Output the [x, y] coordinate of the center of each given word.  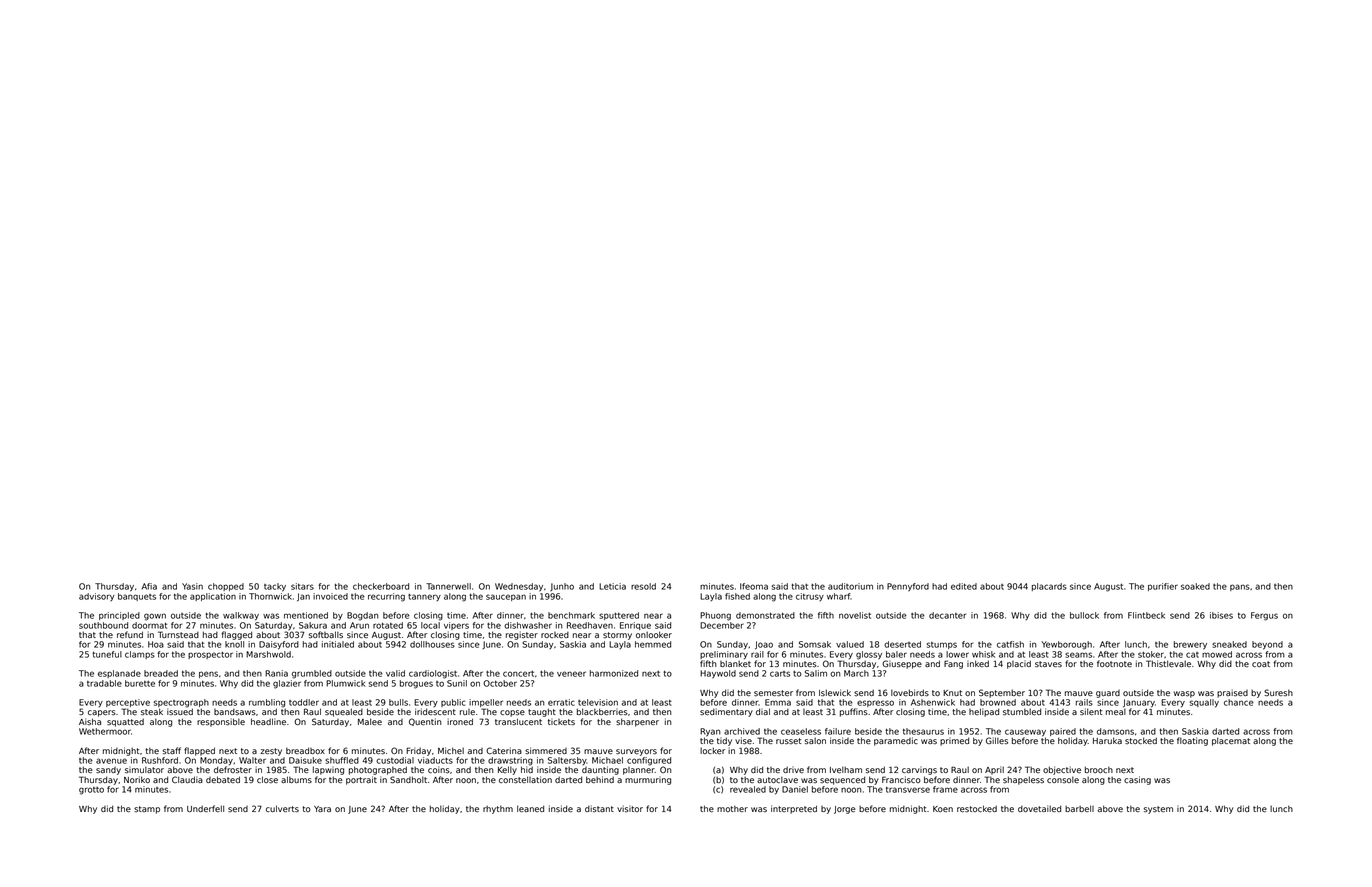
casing [1137, 780]
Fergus [1264, 616]
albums [296, 780]
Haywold [718, 674]
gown [155, 617]
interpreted [794, 809]
